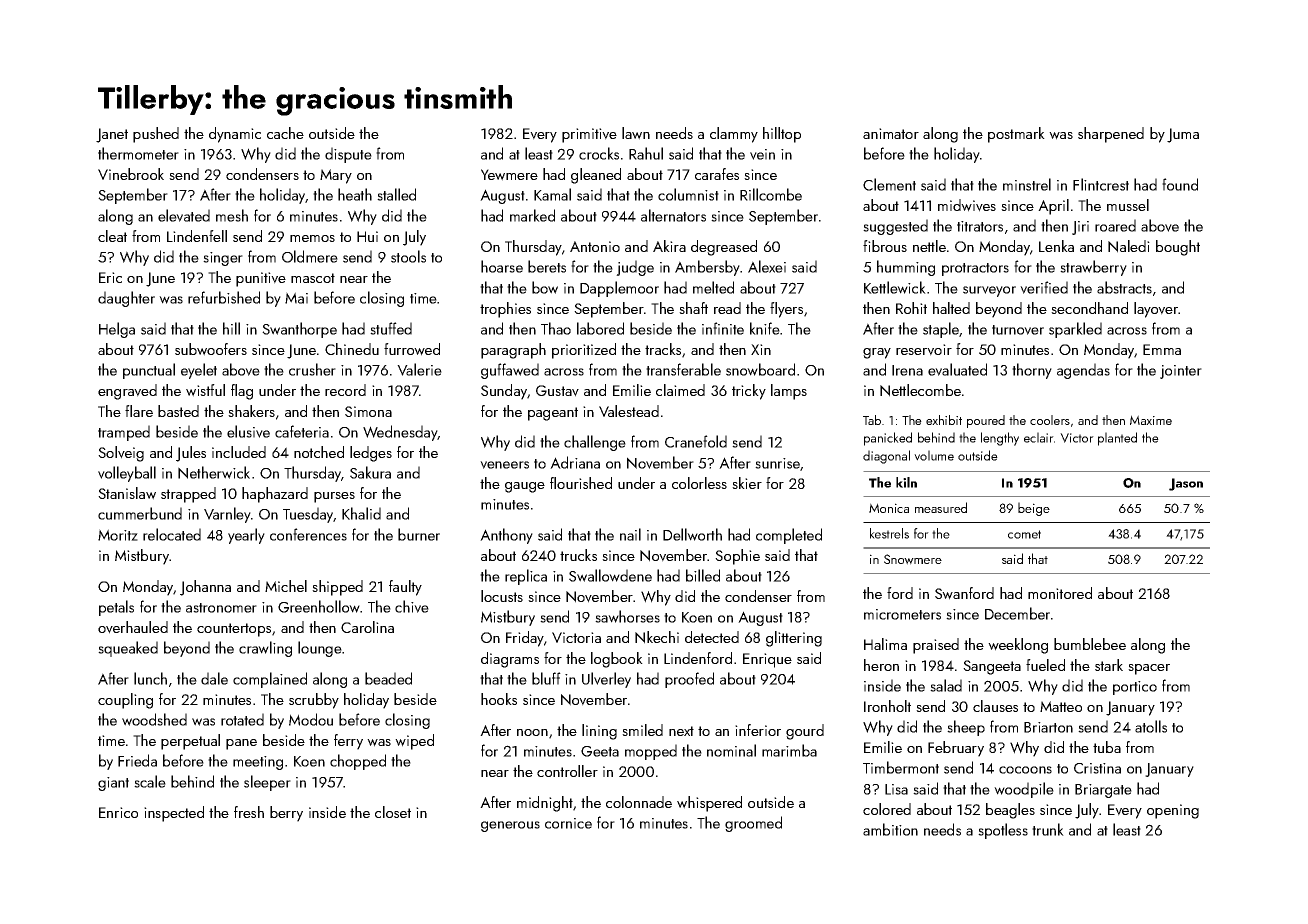 This screenshot has width=1308, height=924. Describe the element at coordinates (749, 392) in the screenshot. I see `tricky` at that location.
